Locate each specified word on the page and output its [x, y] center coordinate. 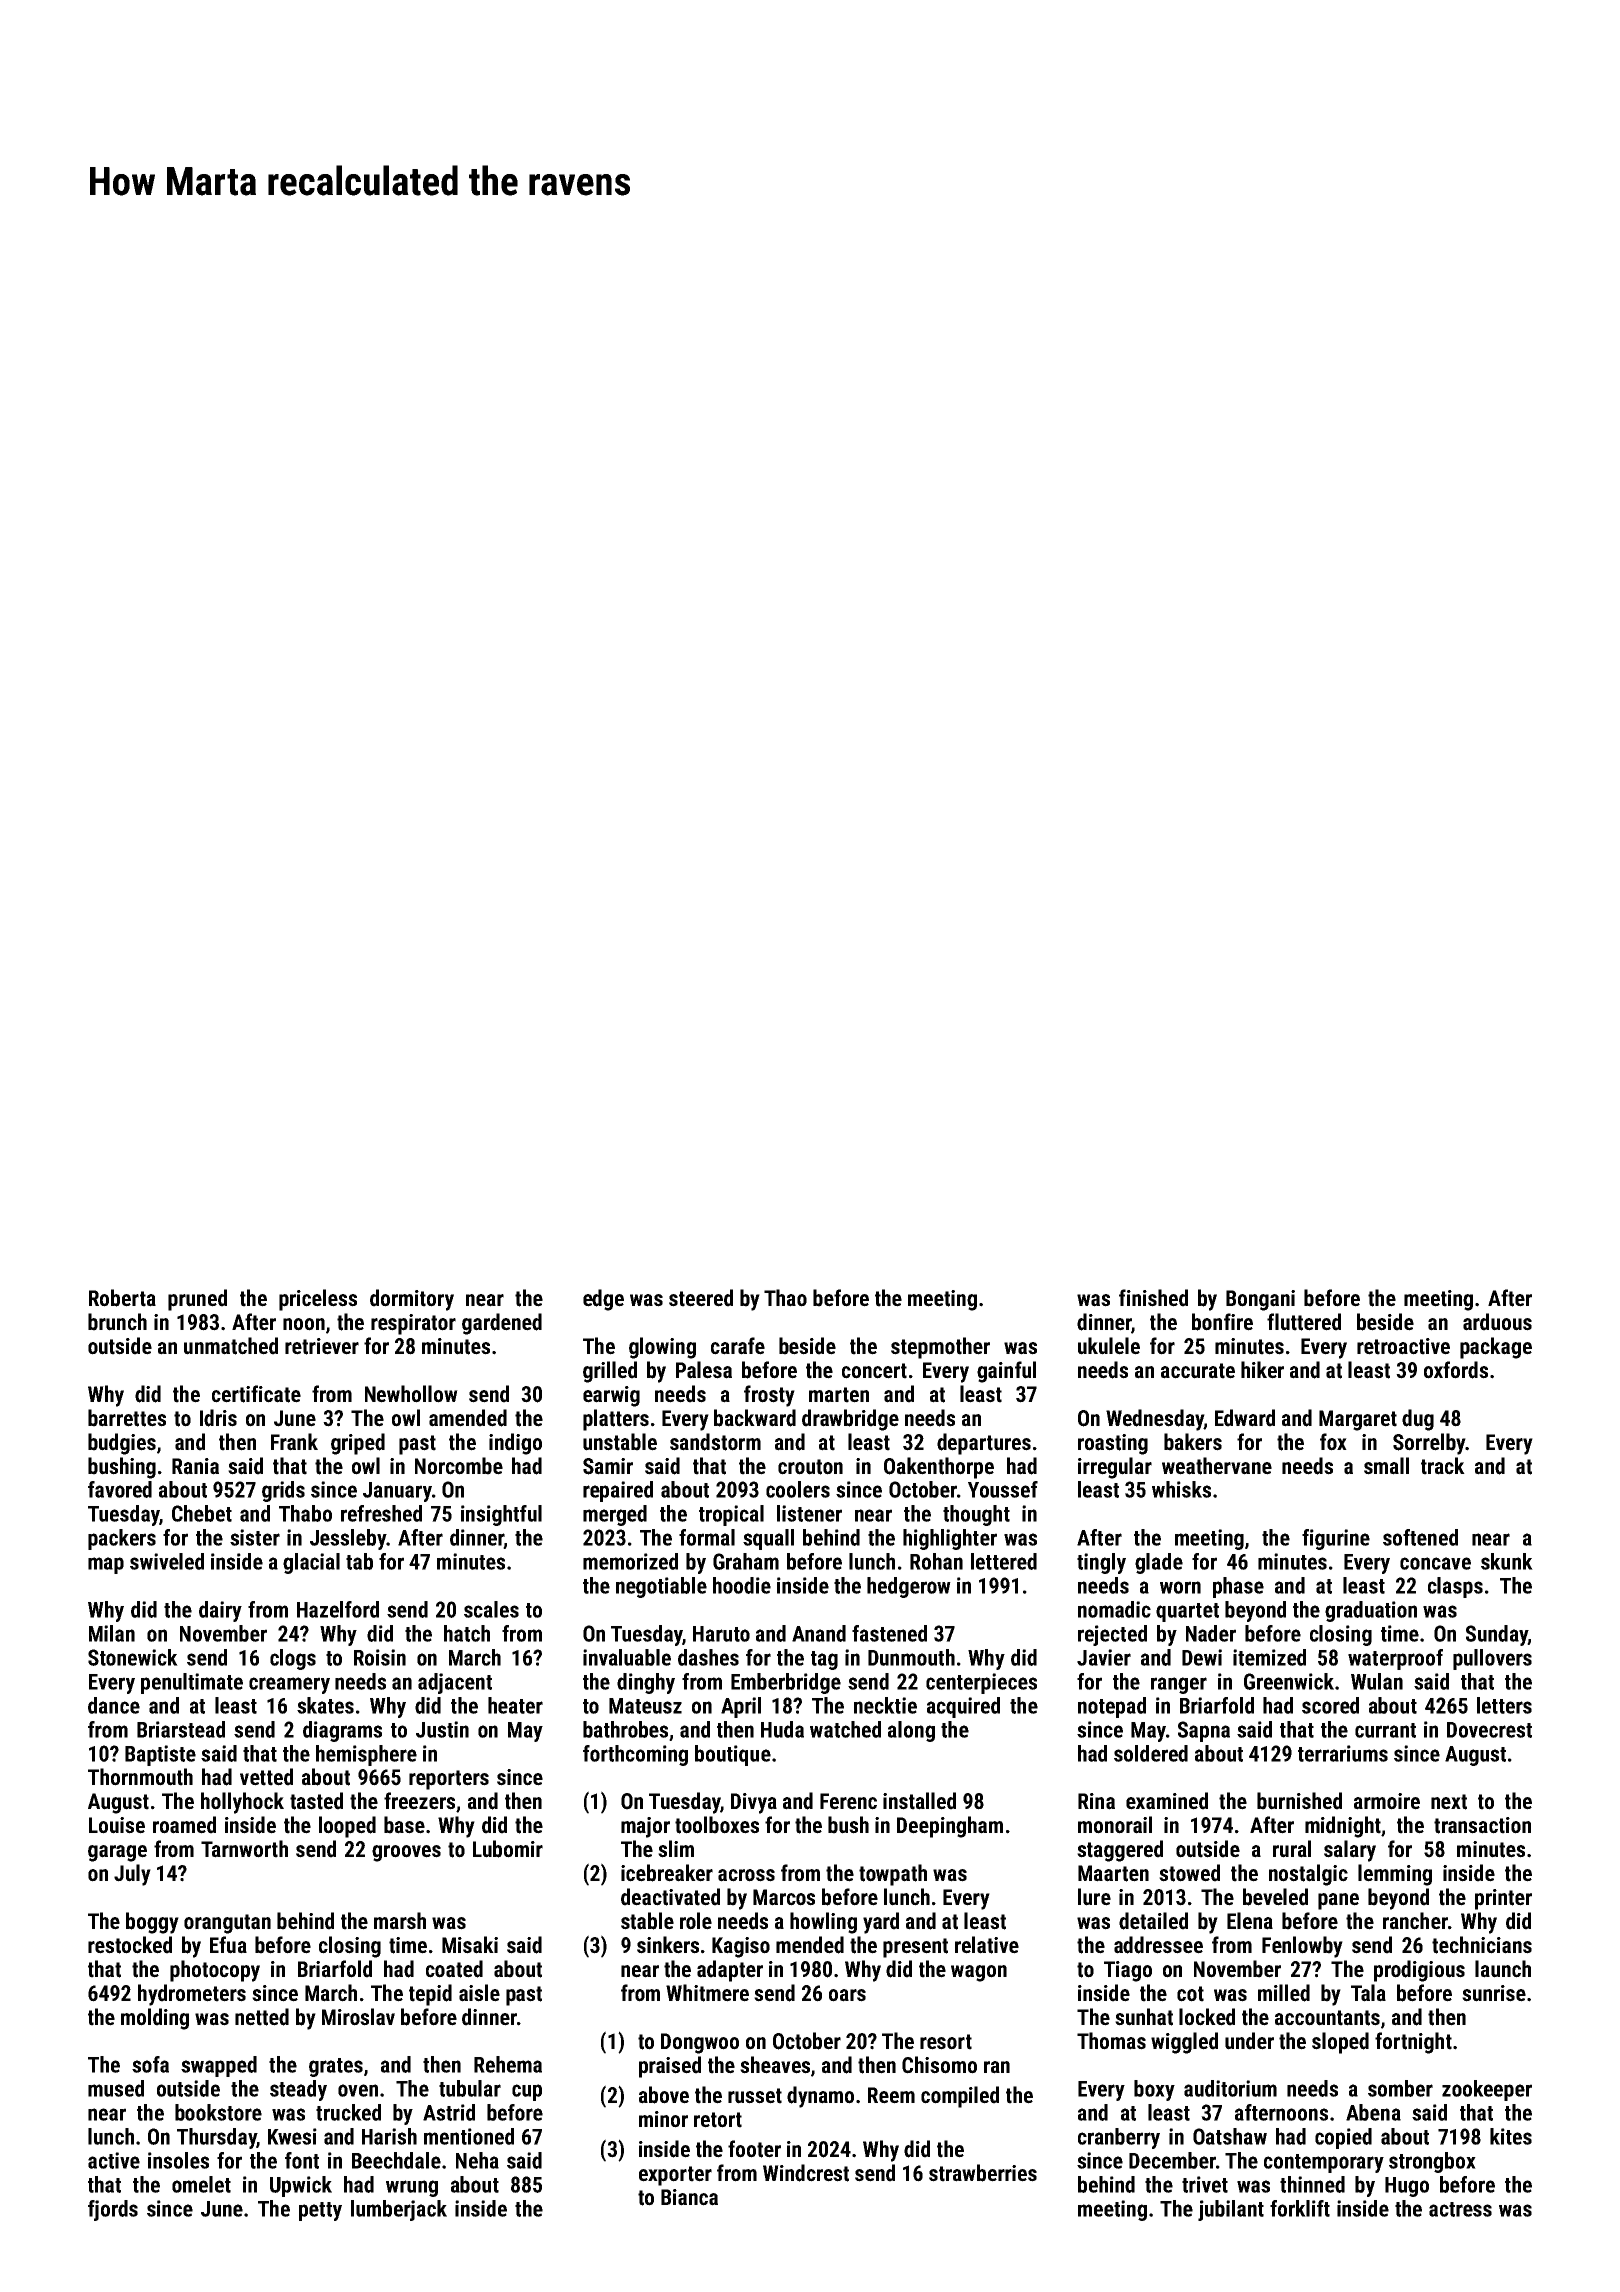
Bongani [1260, 1300]
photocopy [215, 1971]
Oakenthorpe [939, 1468]
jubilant [1231, 2210]
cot [1190, 1994]
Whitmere [707, 1993]
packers [122, 1539]
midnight [1343, 1827]
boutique [733, 1755]
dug [1418, 1420]
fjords [113, 2210]
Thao [785, 1298]
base [404, 1825]
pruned [197, 1300]
